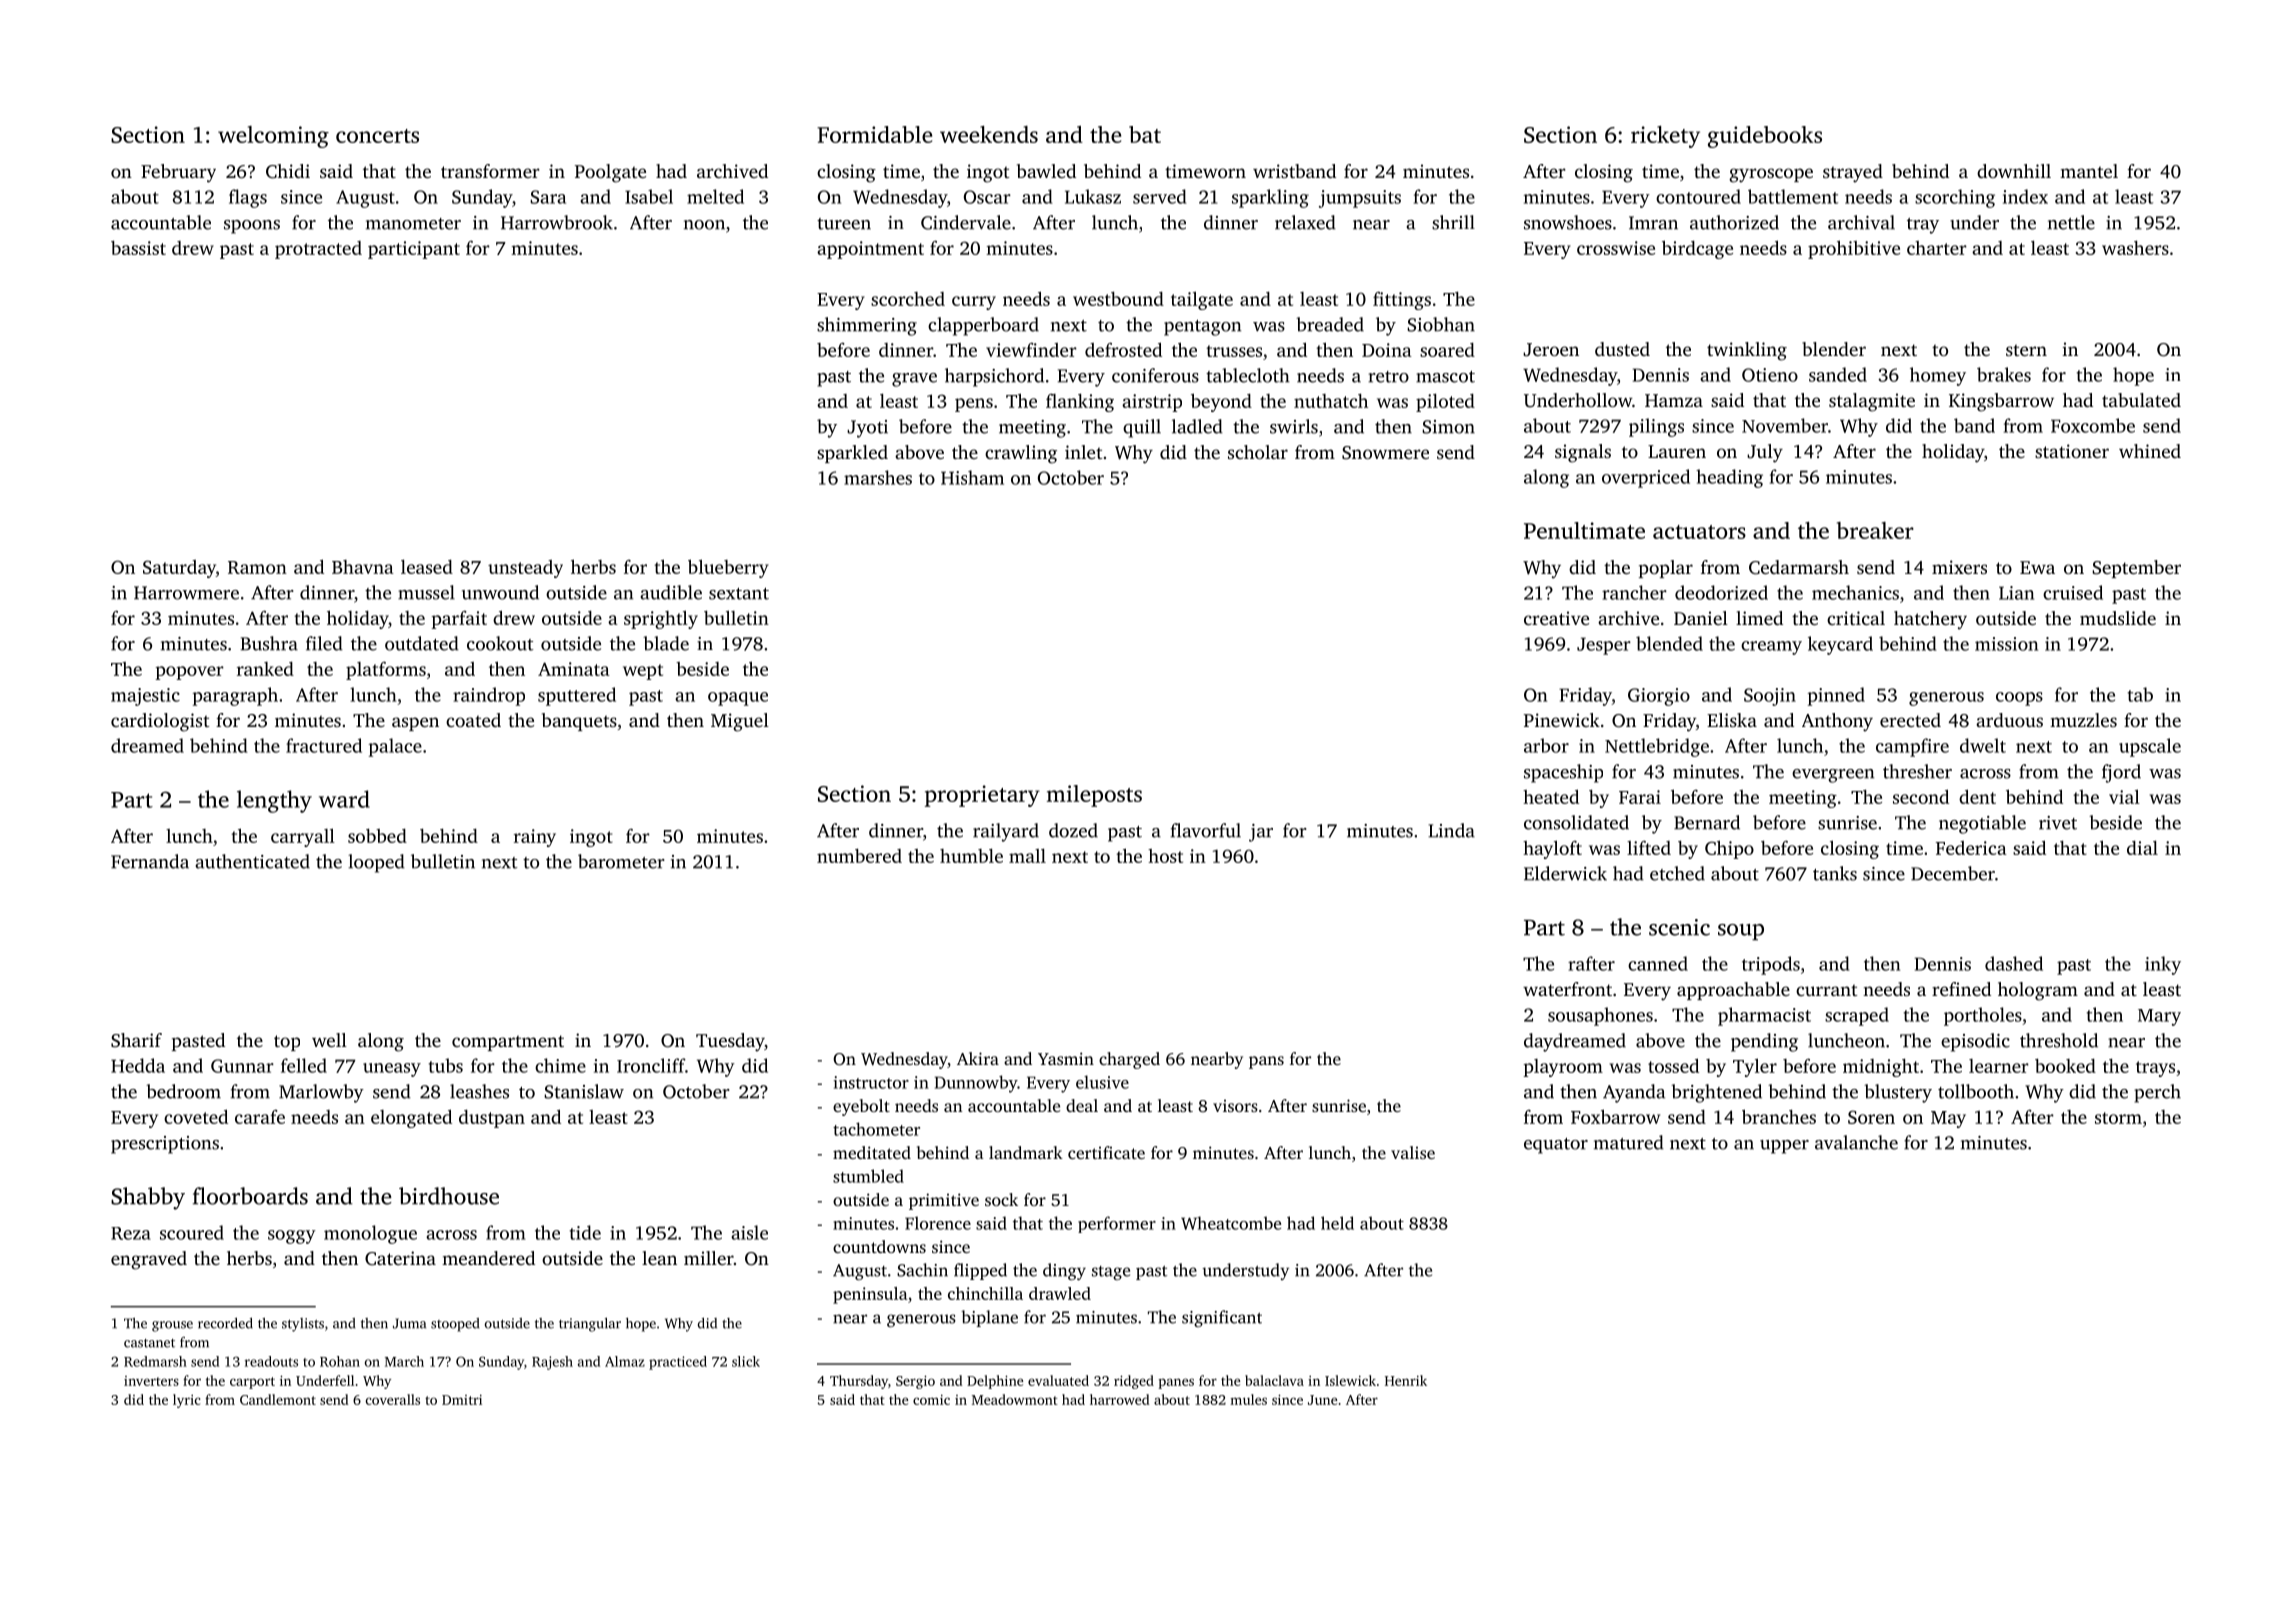 This screenshot has width=2292, height=1620. What do you see at coordinates (1716, 1093) in the screenshot?
I see `brightened` at bounding box center [1716, 1093].
